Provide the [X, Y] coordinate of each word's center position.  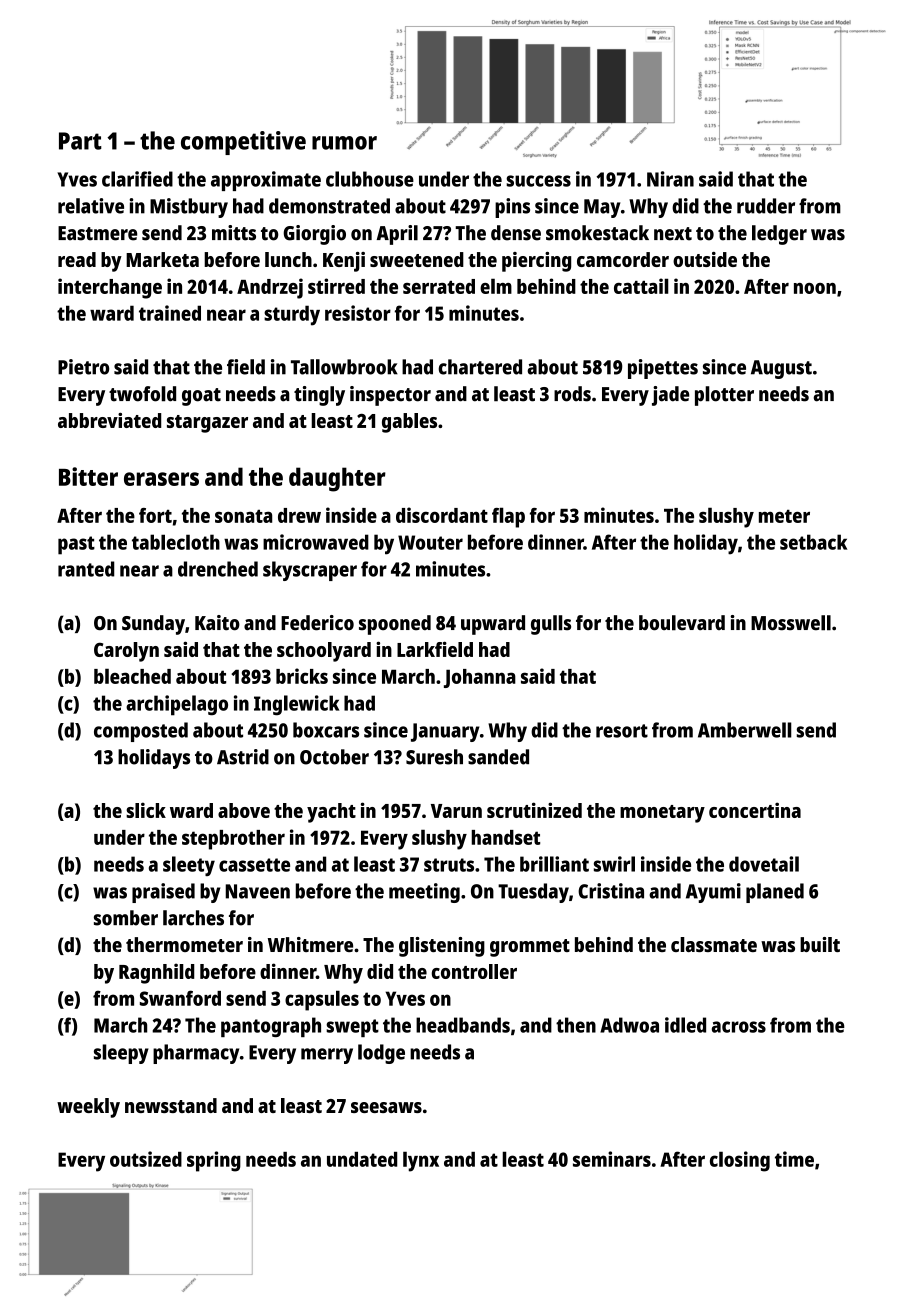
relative [91, 206]
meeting [424, 893]
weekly [88, 1108]
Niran [670, 179]
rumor [344, 143]
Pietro [83, 367]
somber [126, 918]
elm [496, 286]
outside [705, 259]
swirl [614, 864]
